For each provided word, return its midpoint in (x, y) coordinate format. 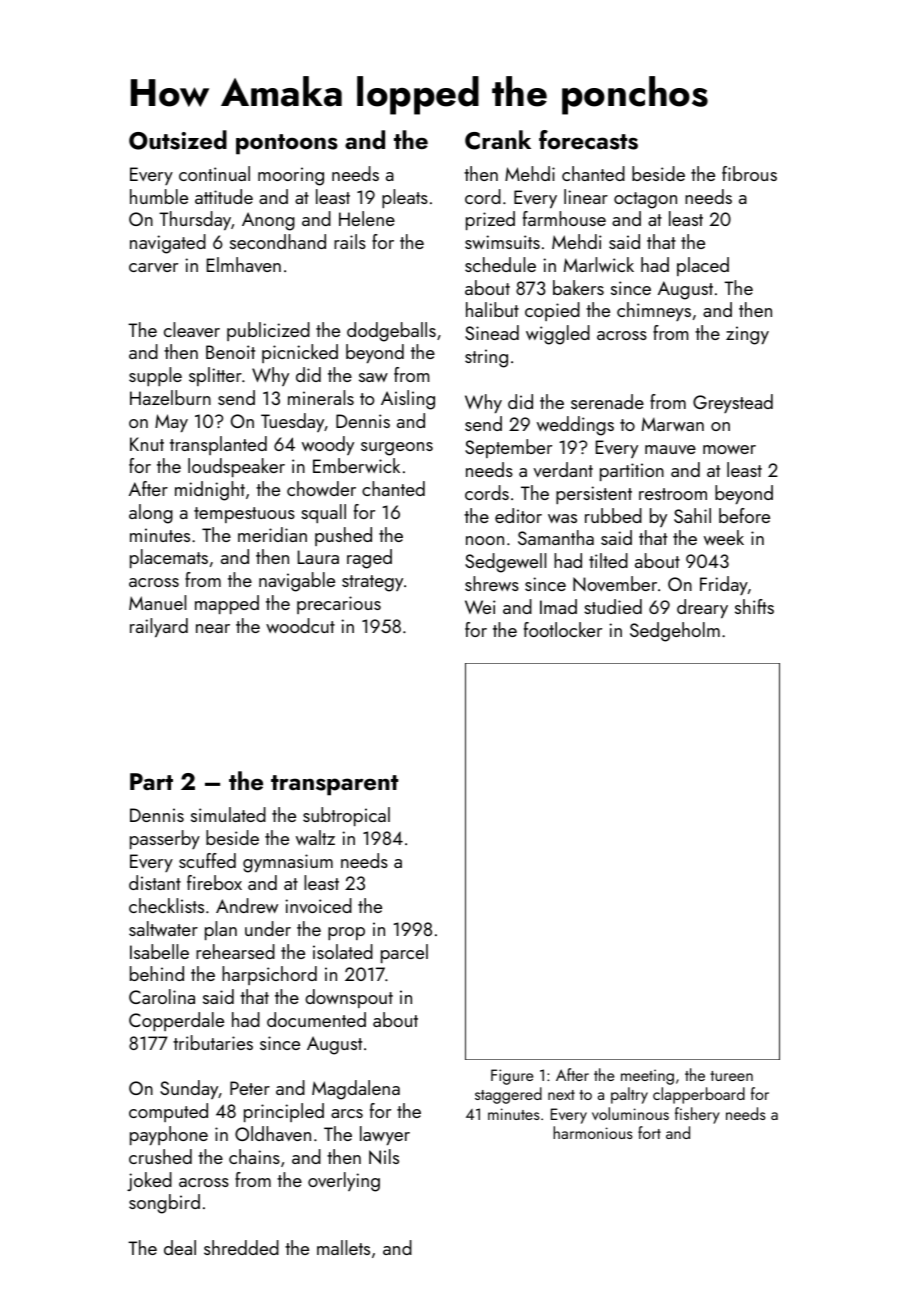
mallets (343, 1247)
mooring (291, 176)
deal (180, 1247)
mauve (670, 449)
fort (649, 1132)
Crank (498, 140)
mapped (227, 604)
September (508, 448)
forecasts (588, 140)
